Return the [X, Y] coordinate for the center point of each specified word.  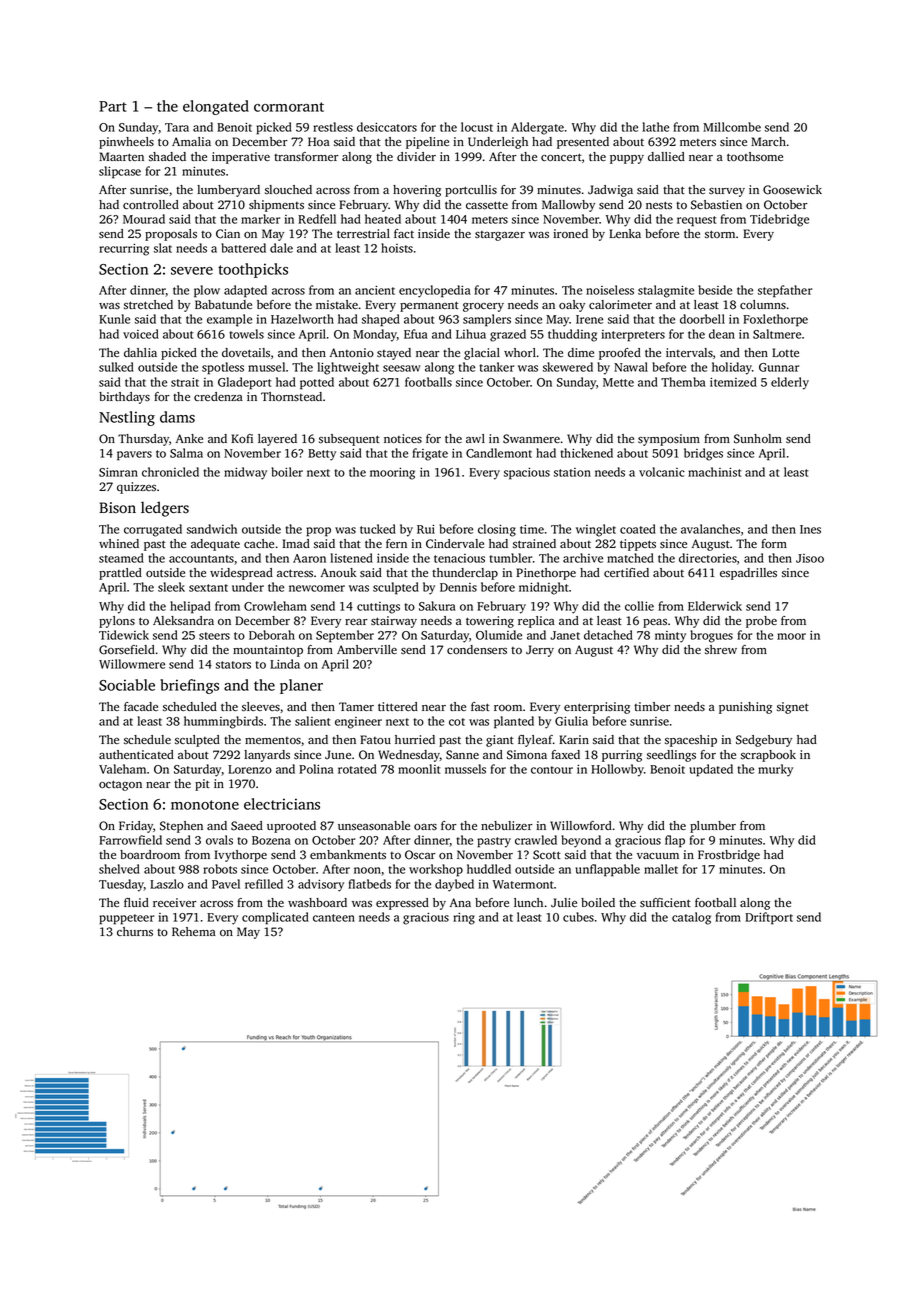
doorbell [702, 319]
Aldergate [537, 128]
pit [202, 785]
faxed [565, 754]
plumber [713, 827]
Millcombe [732, 127]
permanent [429, 306]
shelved [119, 869]
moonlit [419, 769]
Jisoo [810, 558]
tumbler [510, 558]
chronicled [170, 472]
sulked [116, 367]
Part [113, 106]
